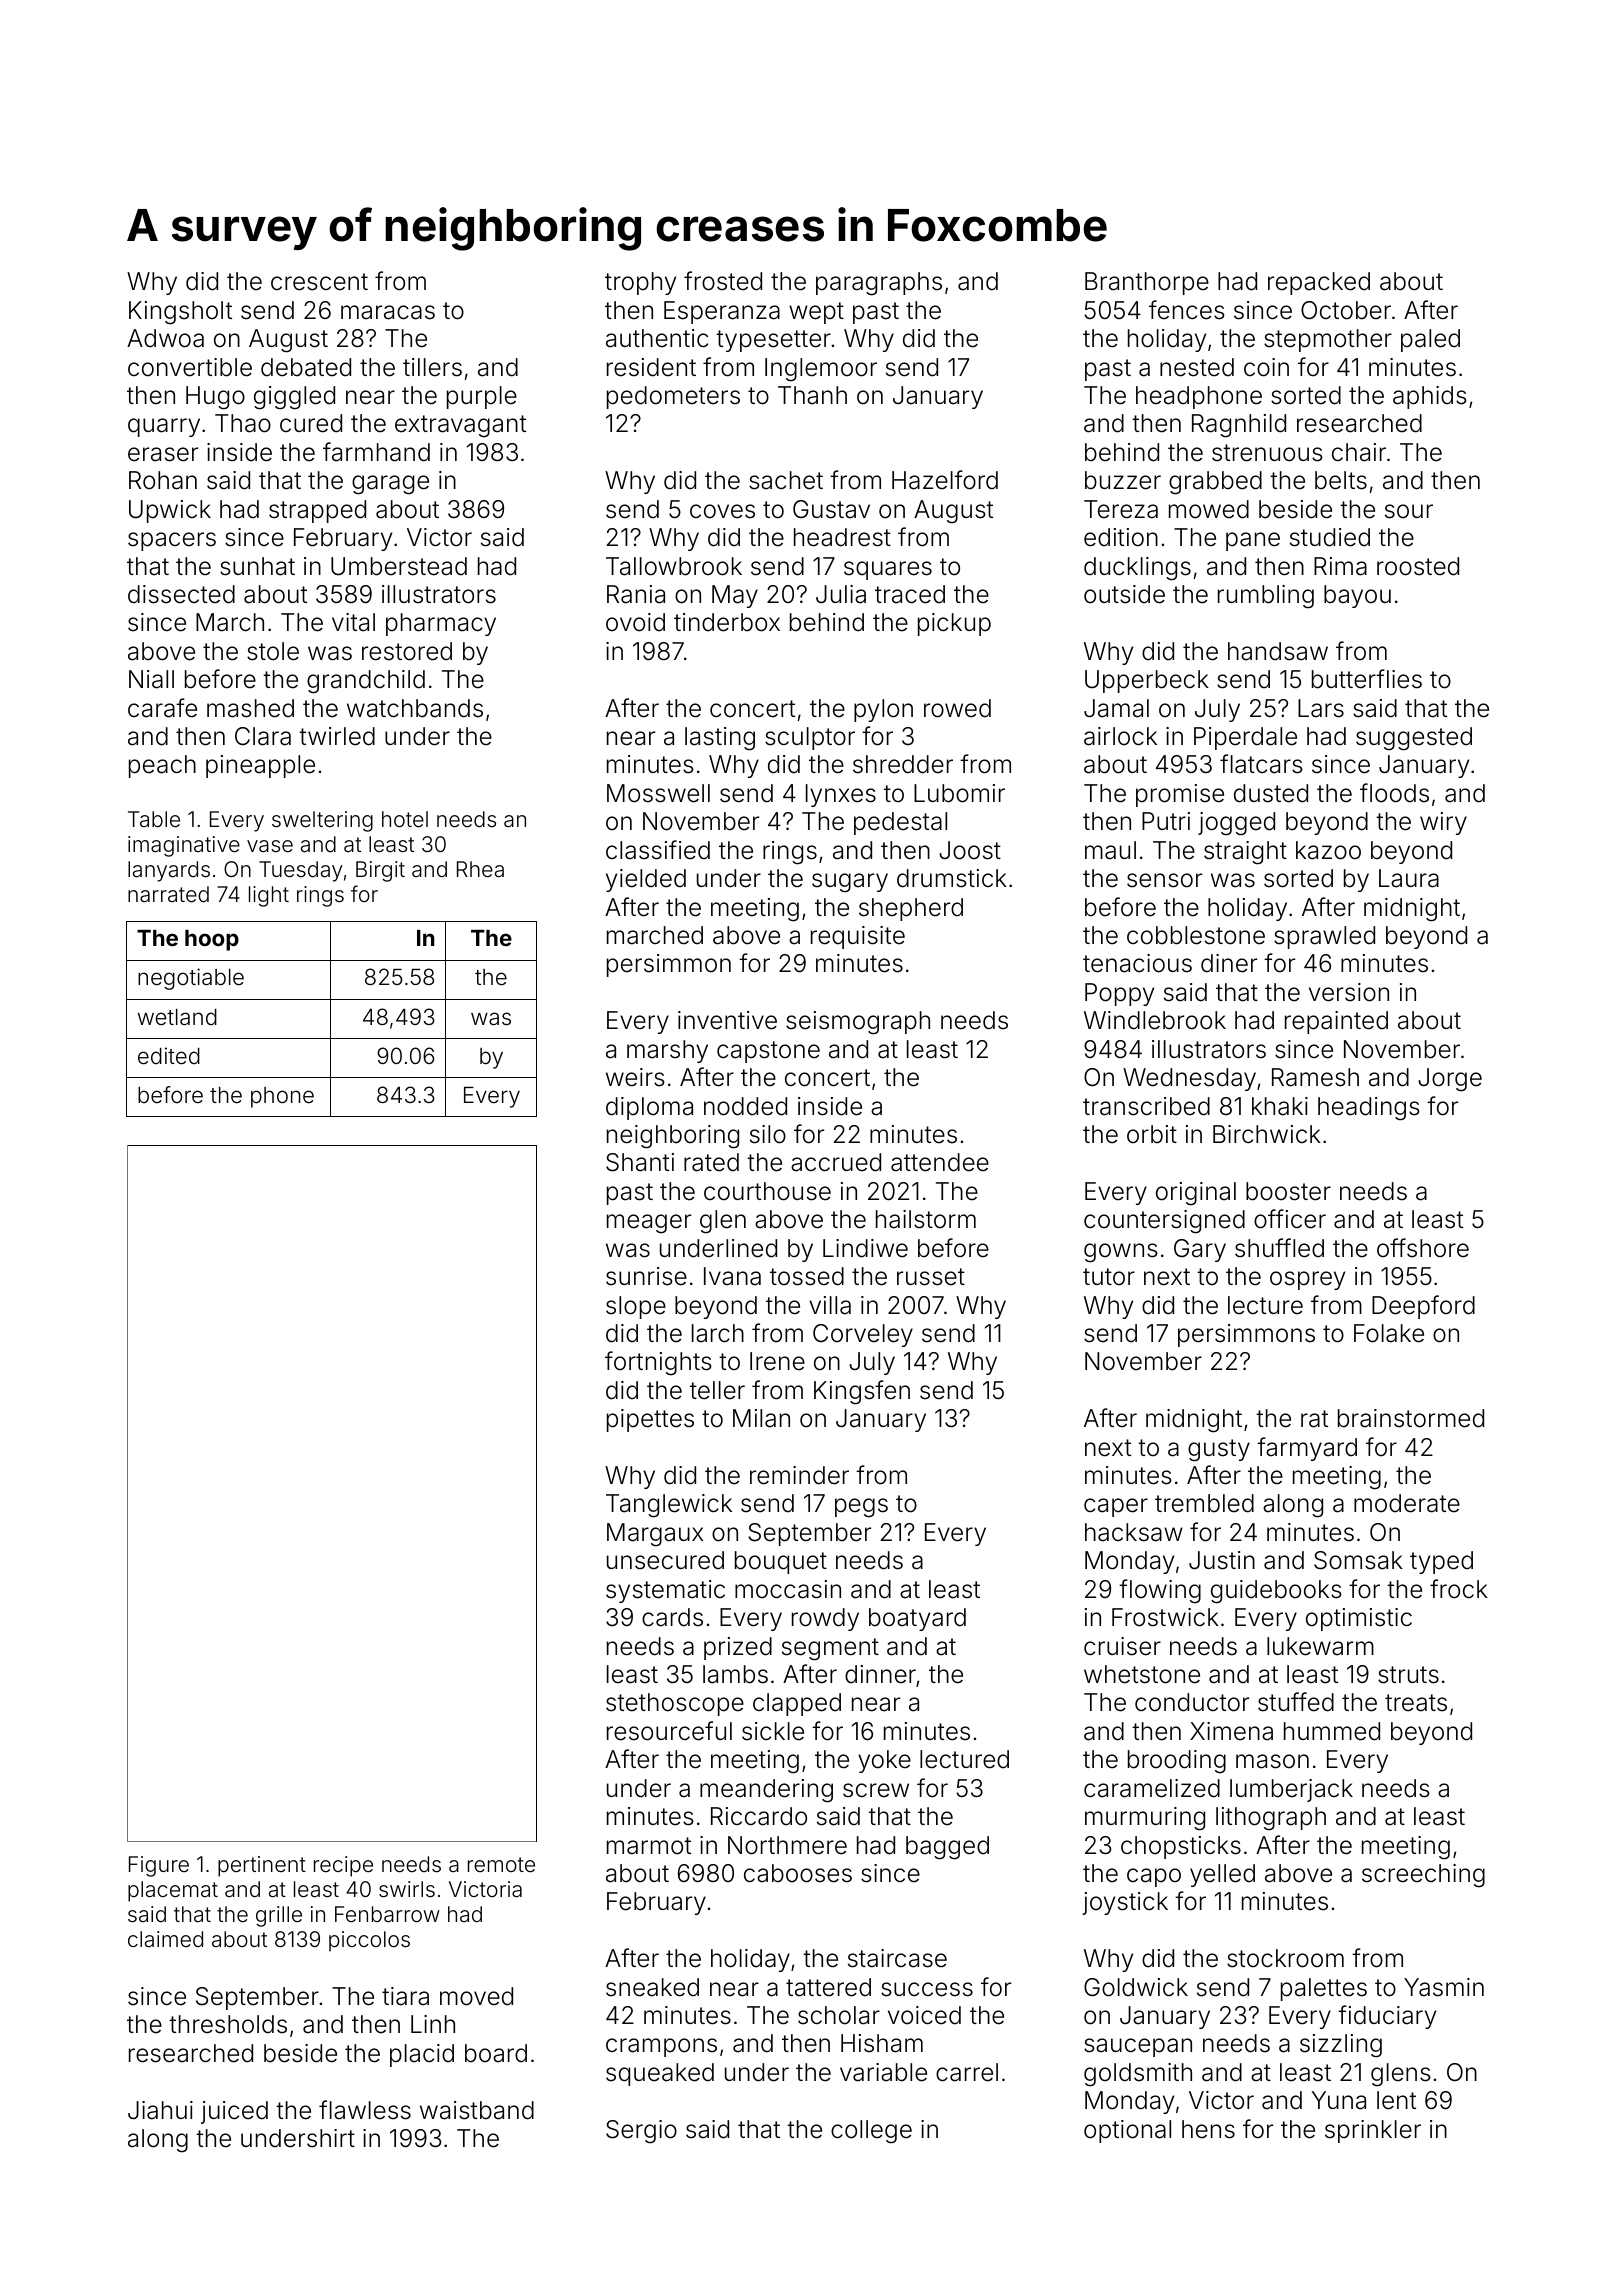  What do you see at coordinates (871, 2132) in the document?
I see `college` at bounding box center [871, 2132].
